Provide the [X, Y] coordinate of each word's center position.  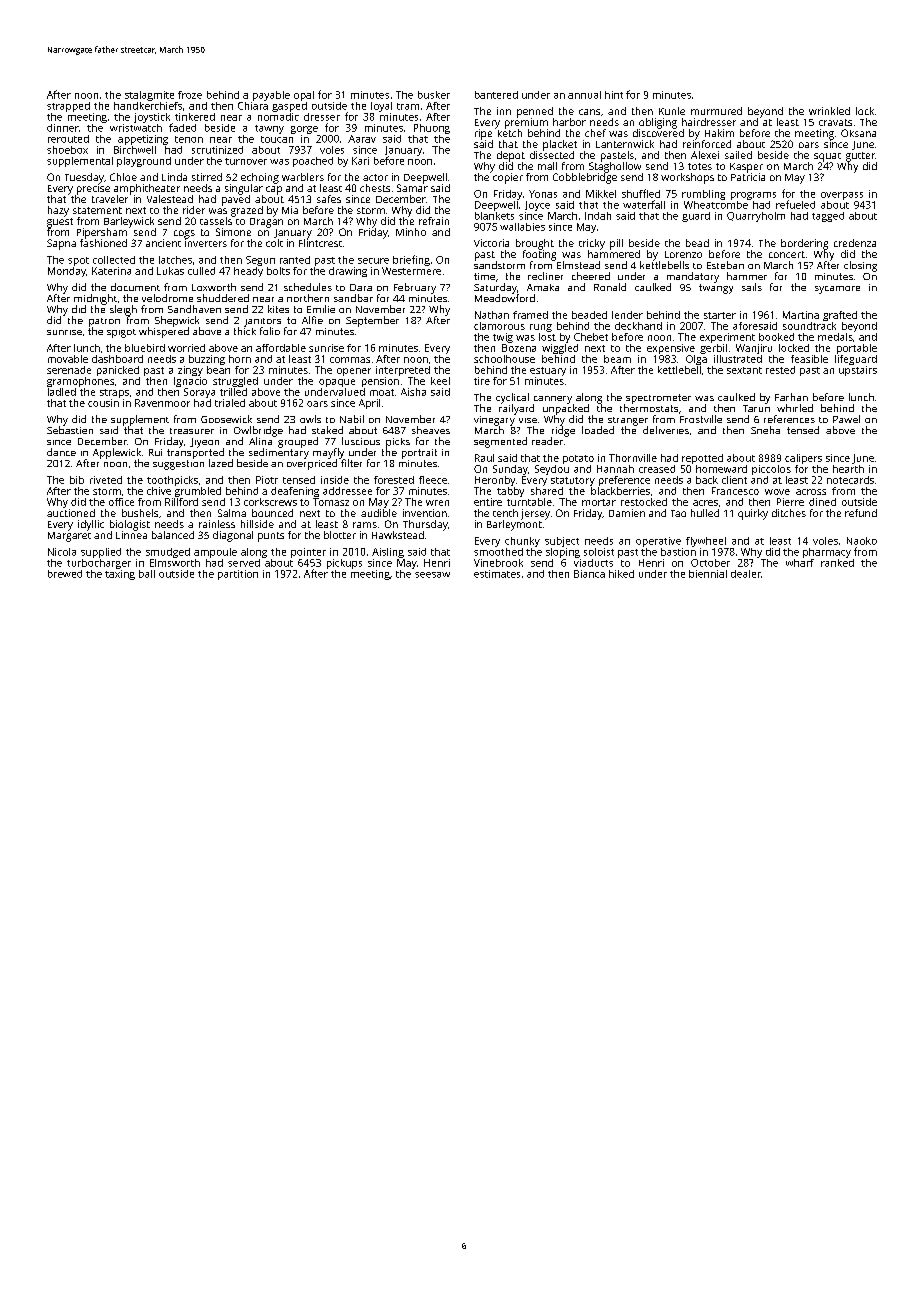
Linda [174, 177]
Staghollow [615, 167]
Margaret [69, 537]
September [372, 321]
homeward [721, 469]
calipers [803, 459]
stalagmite [149, 96]
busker [434, 95]
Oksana [858, 133]
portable [857, 349]
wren [437, 503]
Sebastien [70, 430]
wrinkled [829, 111]
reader [547, 441]
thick [245, 331]
